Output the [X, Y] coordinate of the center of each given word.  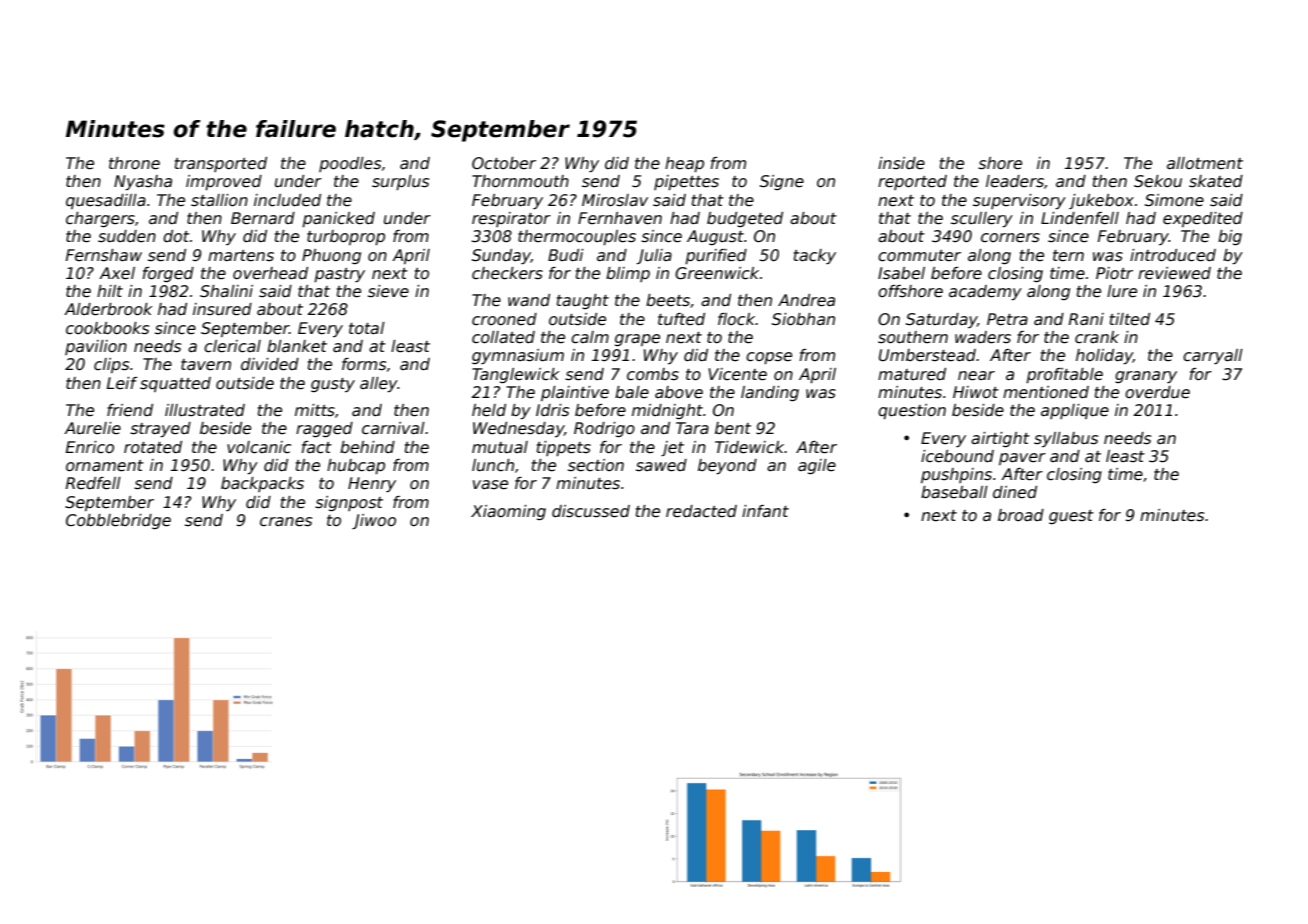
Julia [654, 256]
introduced [1173, 255]
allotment [1205, 163]
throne [134, 163]
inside [901, 163]
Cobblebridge [118, 521]
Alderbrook [108, 309]
